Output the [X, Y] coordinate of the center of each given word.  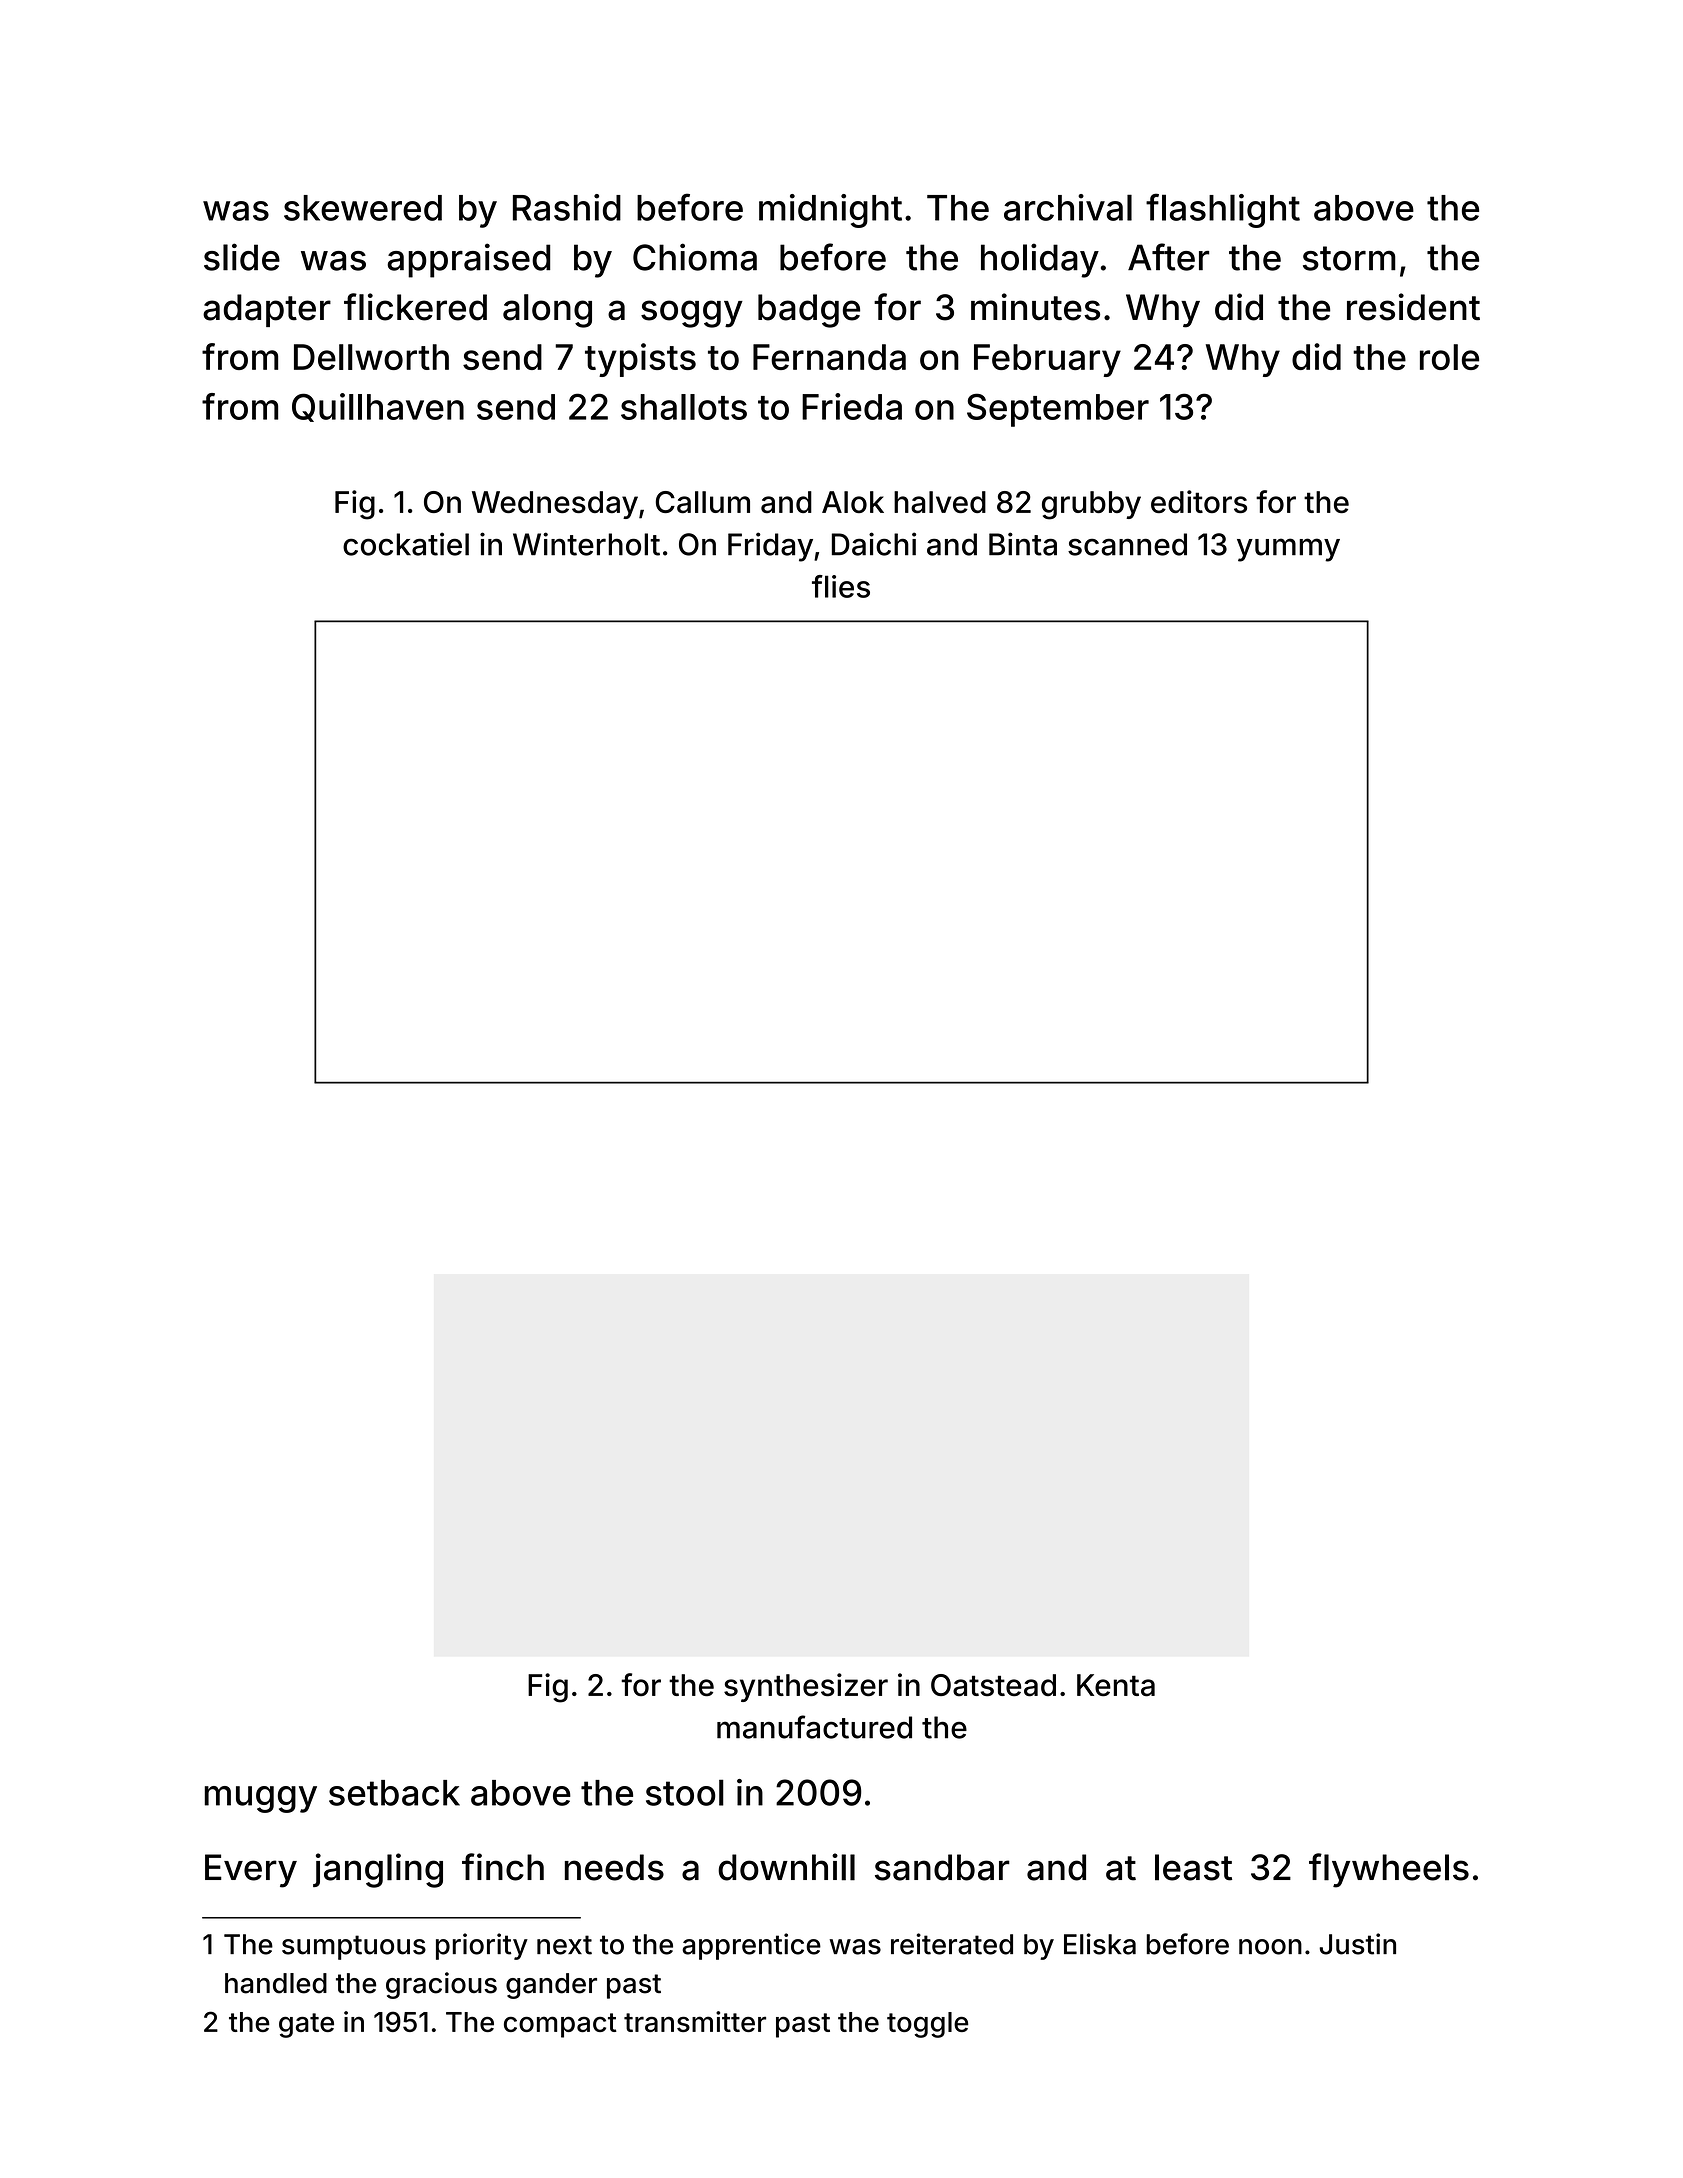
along [547, 311]
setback [394, 1793]
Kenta [1116, 1685]
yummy [1288, 550]
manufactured [814, 1727]
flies [841, 586]
